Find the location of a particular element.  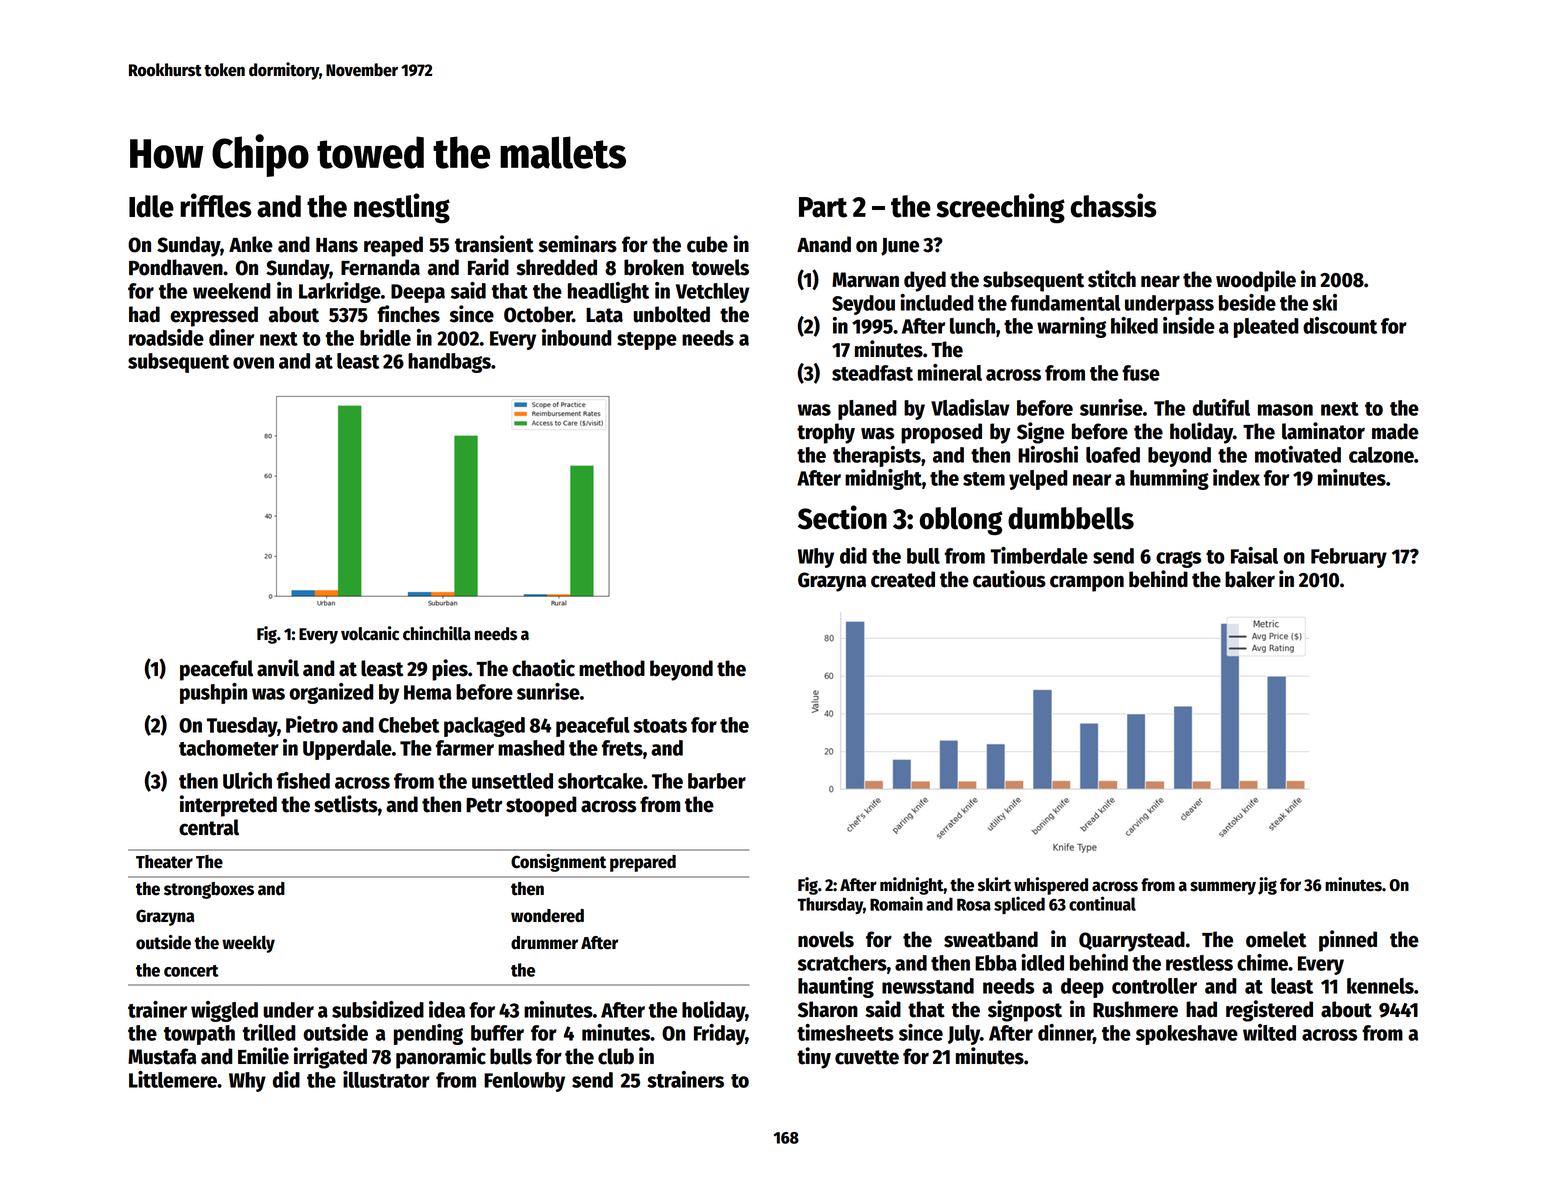

nestling is located at coordinates (402, 208).
